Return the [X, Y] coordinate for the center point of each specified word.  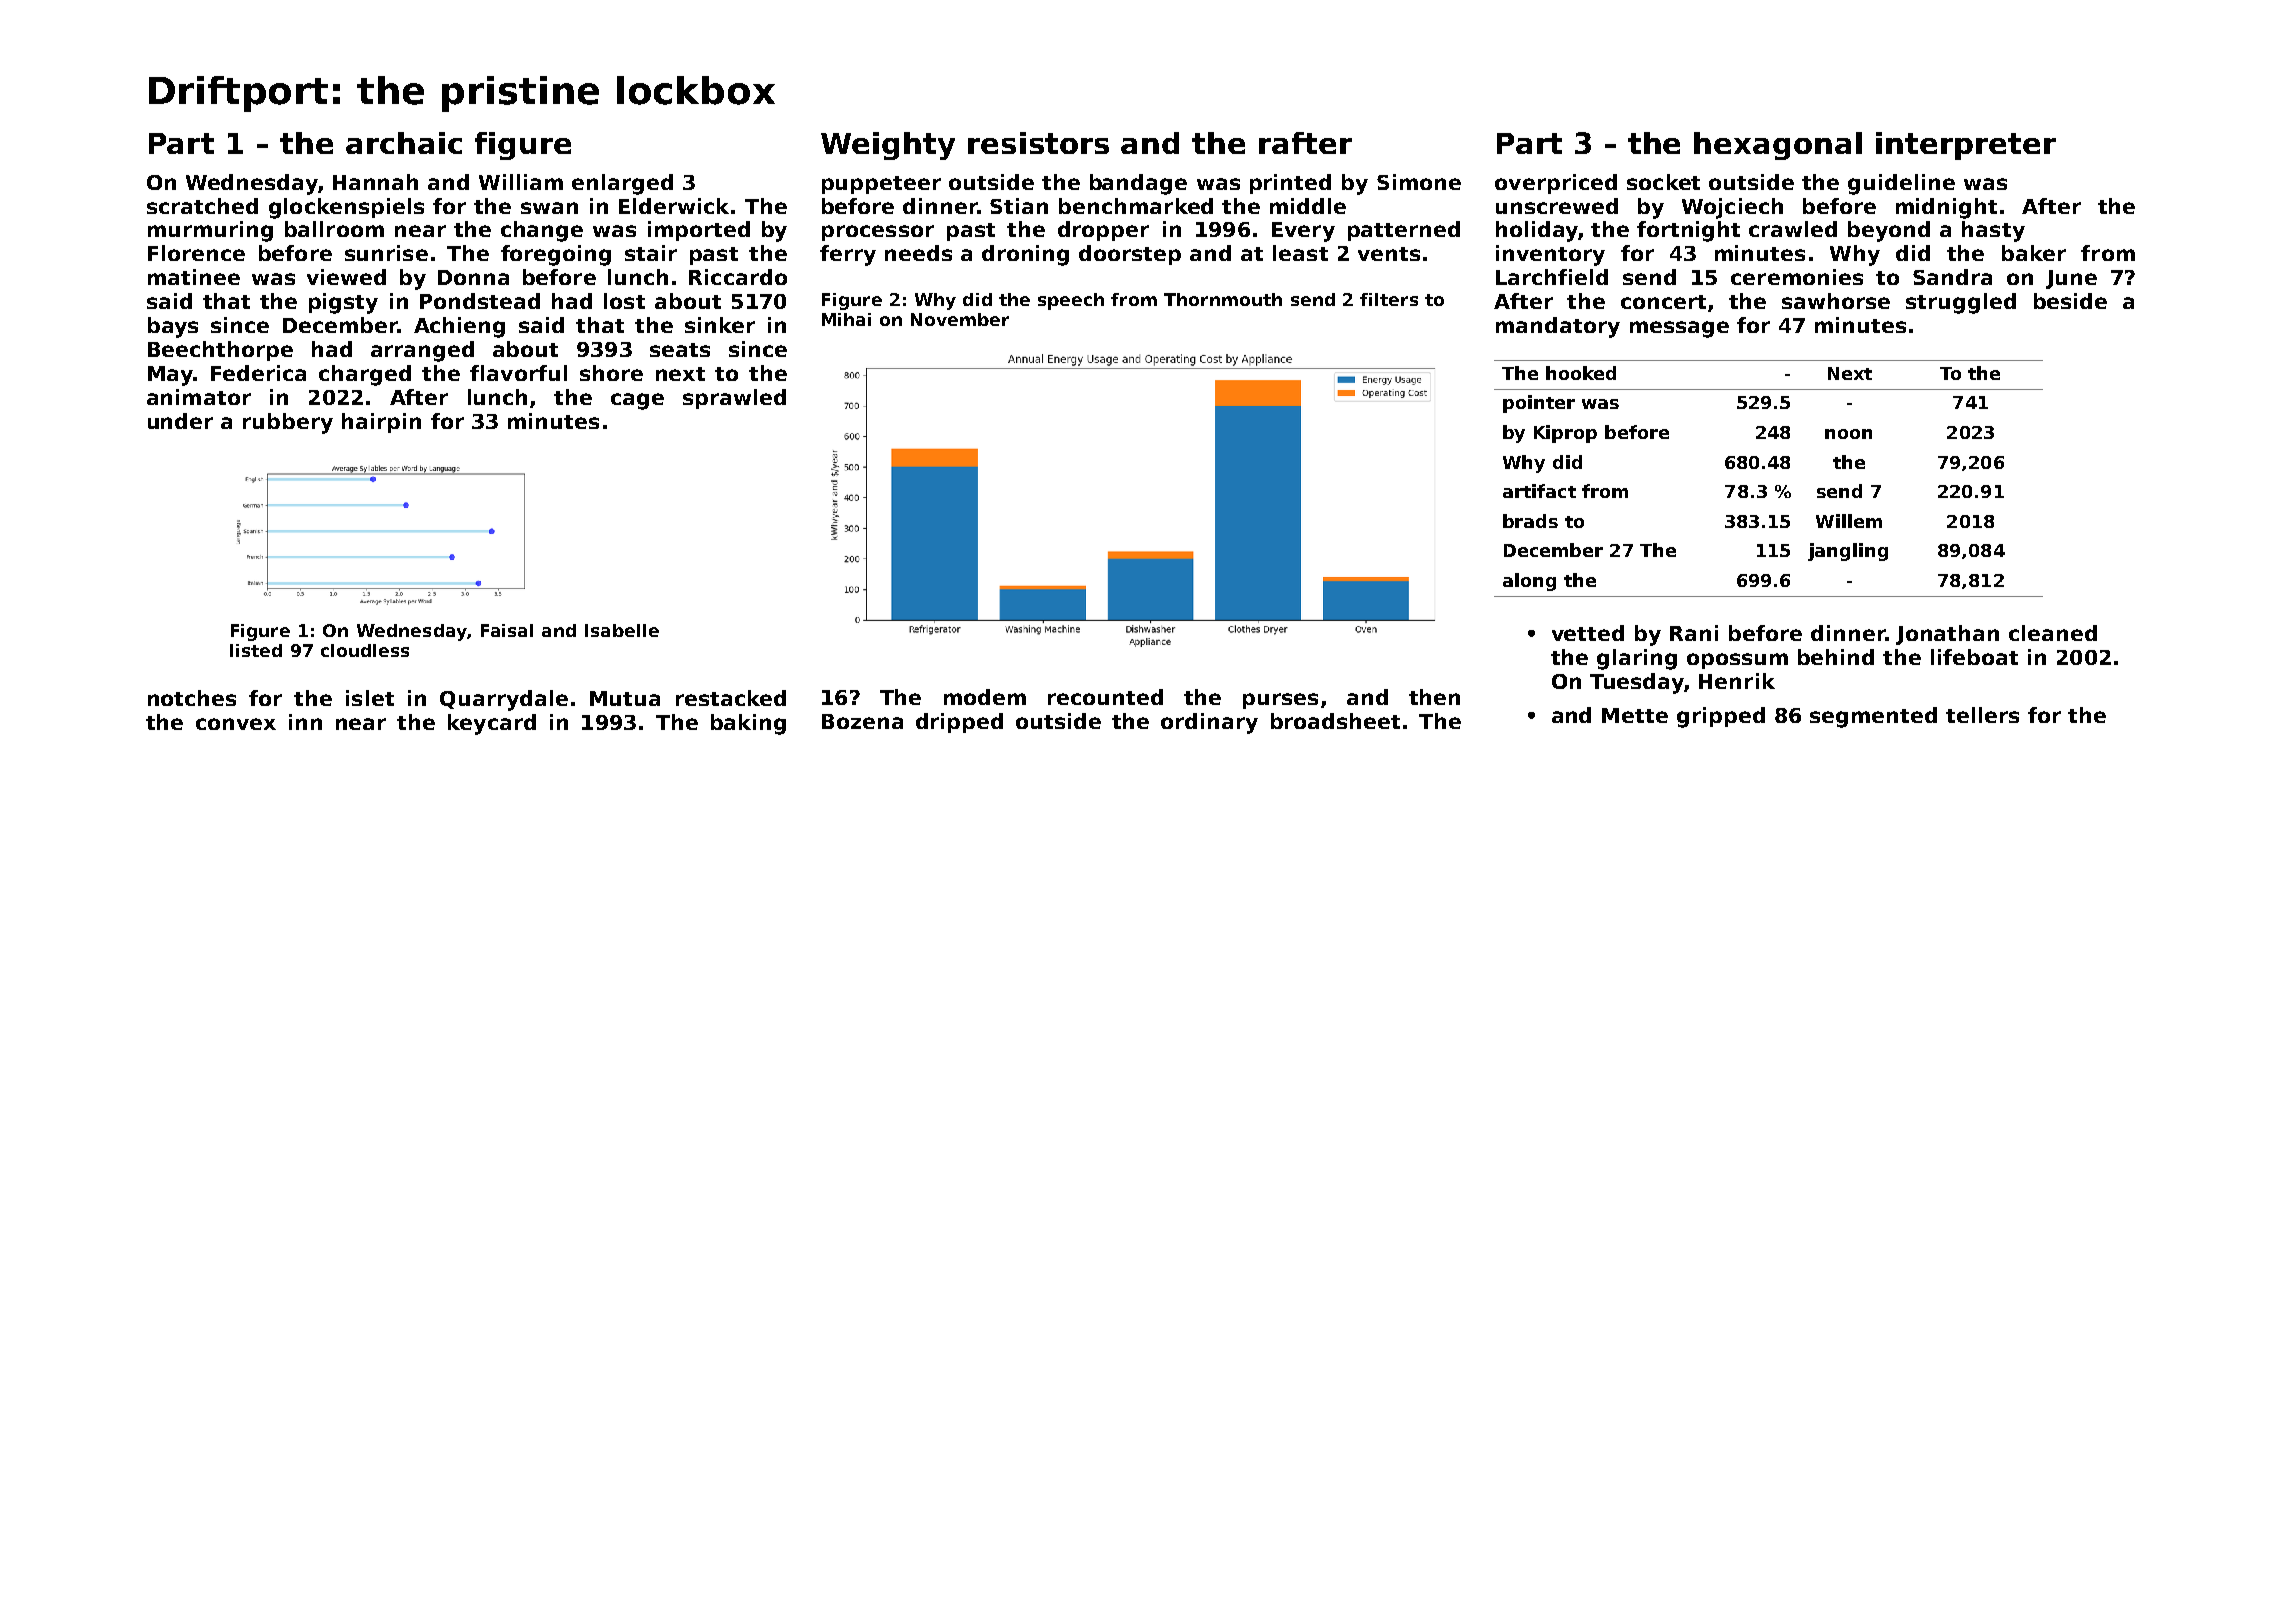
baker [2034, 253]
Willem [1849, 521]
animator [199, 397]
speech [1071, 301]
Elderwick [674, 206]
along [1529, 582]
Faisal [507, 630]
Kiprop [1565, 434]
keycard [492, 724]
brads [1530, 521]
